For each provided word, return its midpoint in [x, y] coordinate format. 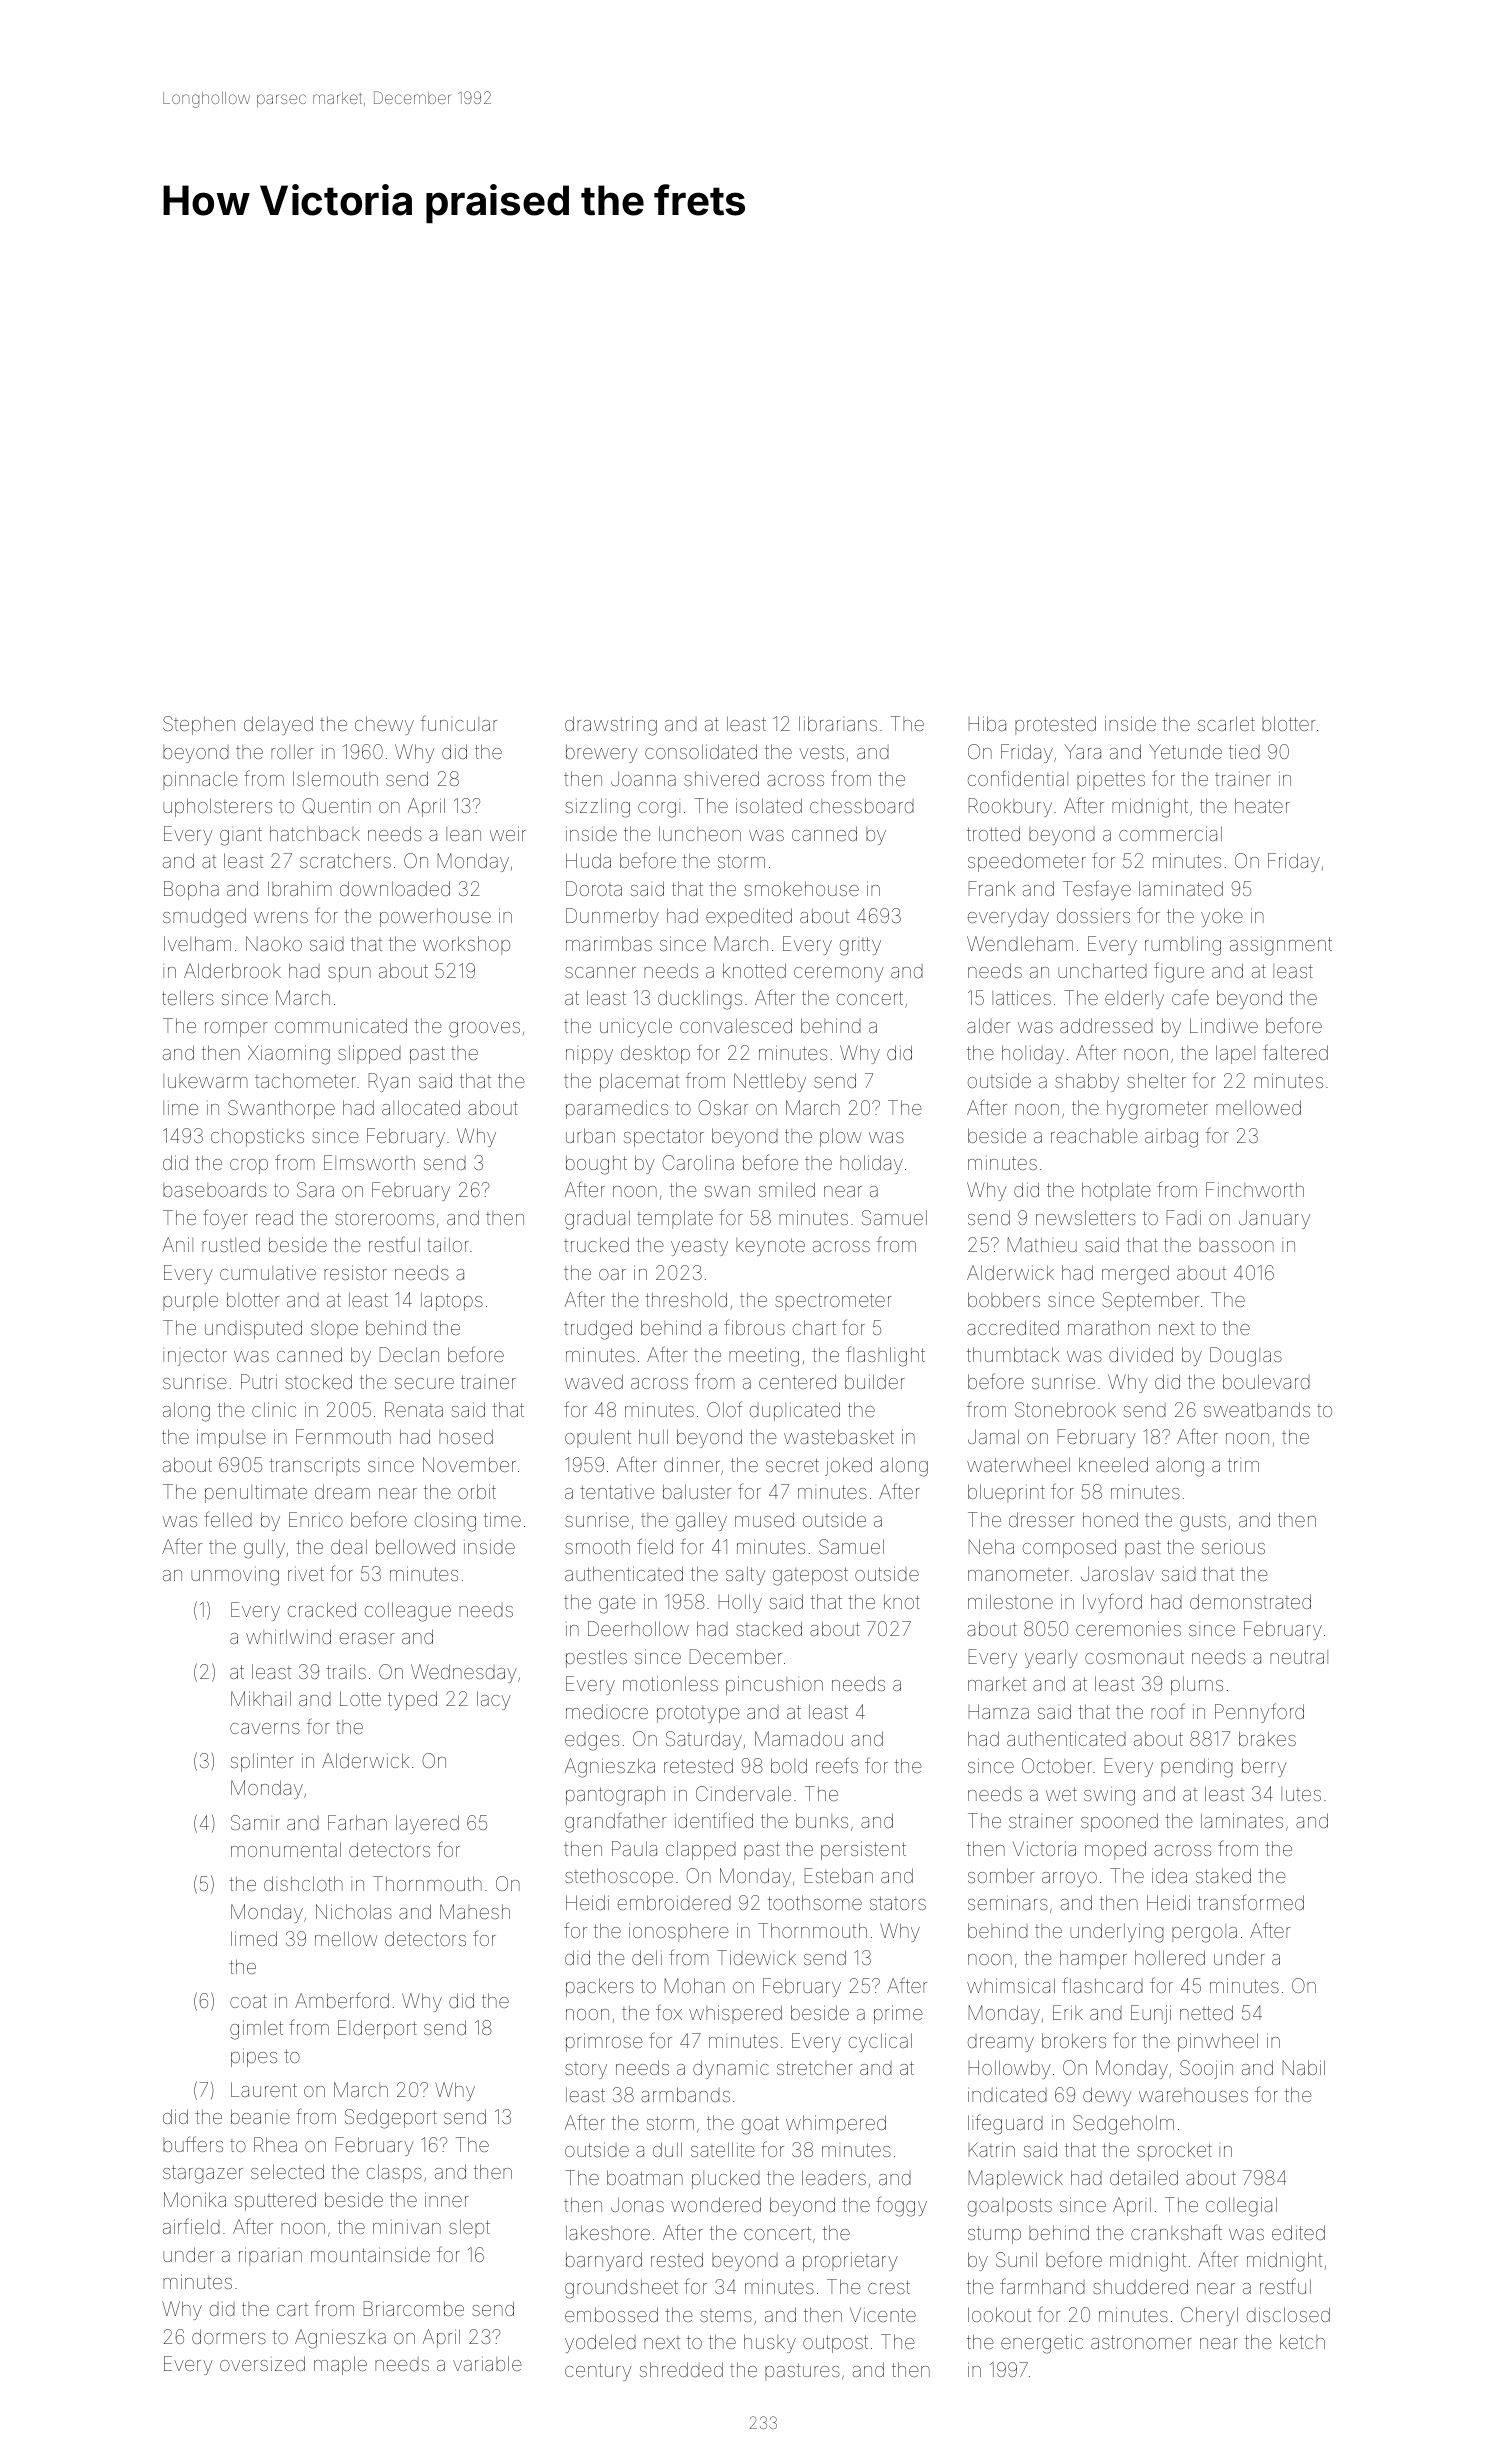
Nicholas [354, 1911]
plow [841, 1137]
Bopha [191, 890]
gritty [860, 946]
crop [249, 1166]
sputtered [275, 2201]
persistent [863, 1850]
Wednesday [464, 1673]
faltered [1295, 1052]
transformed [1251, 1902]
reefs [837, 1765]
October [1057, 1765]
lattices [1021, 997]
